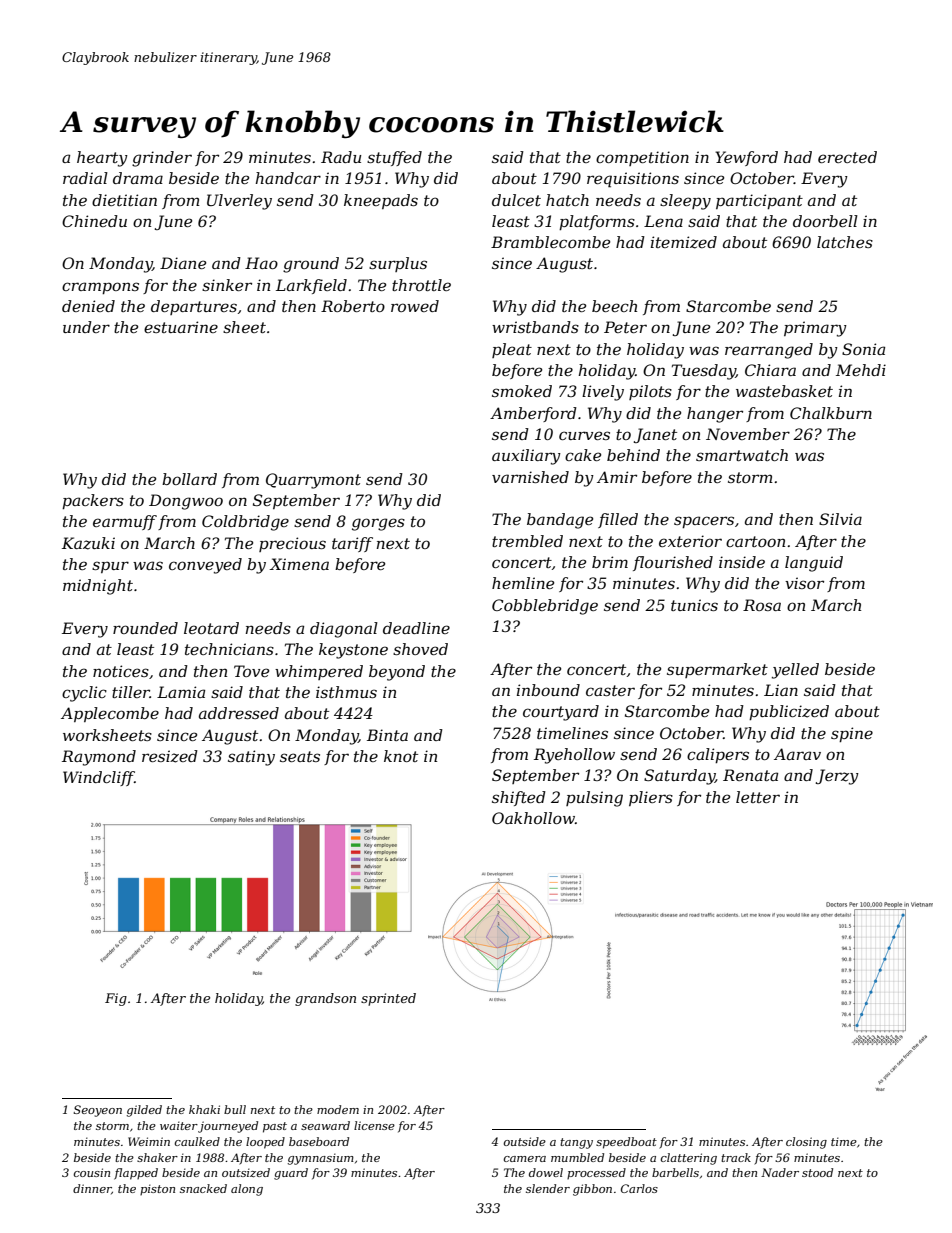 The width and height of the document is (952, 1233). What do you see at coordinates (194, 307) in the document?
I see `departures` at bounding box center [194, 307].
